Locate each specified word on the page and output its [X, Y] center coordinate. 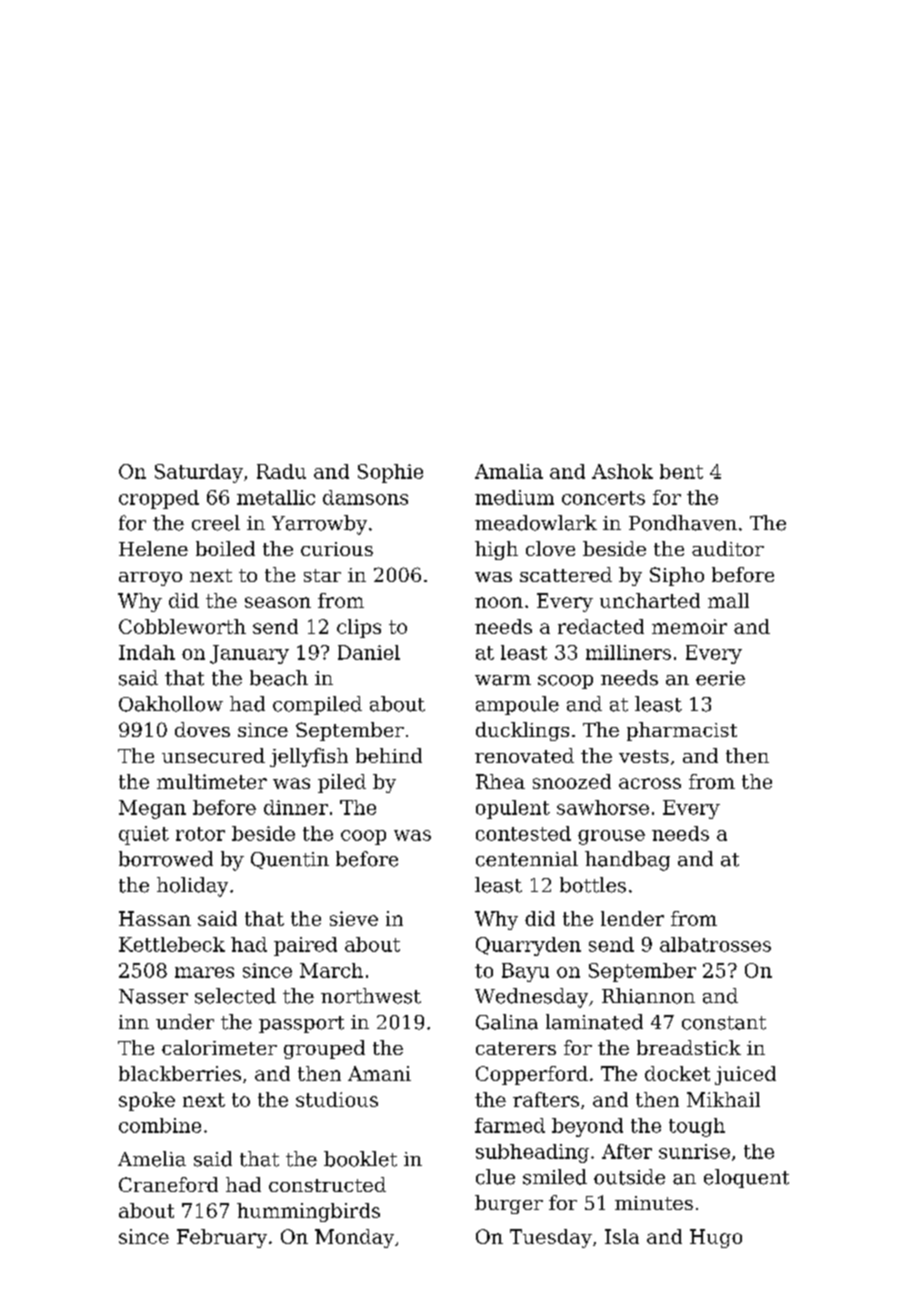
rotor [200, 834]
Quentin [290, 860]
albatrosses [715, 944]
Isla [622, 1236]
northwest [371, 996]
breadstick [689, 1047]
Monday [354, 1238]
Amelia [152, 1159]
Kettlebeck [172, 944]
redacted [601, 626]
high [496, 550]
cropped [159, 499]
